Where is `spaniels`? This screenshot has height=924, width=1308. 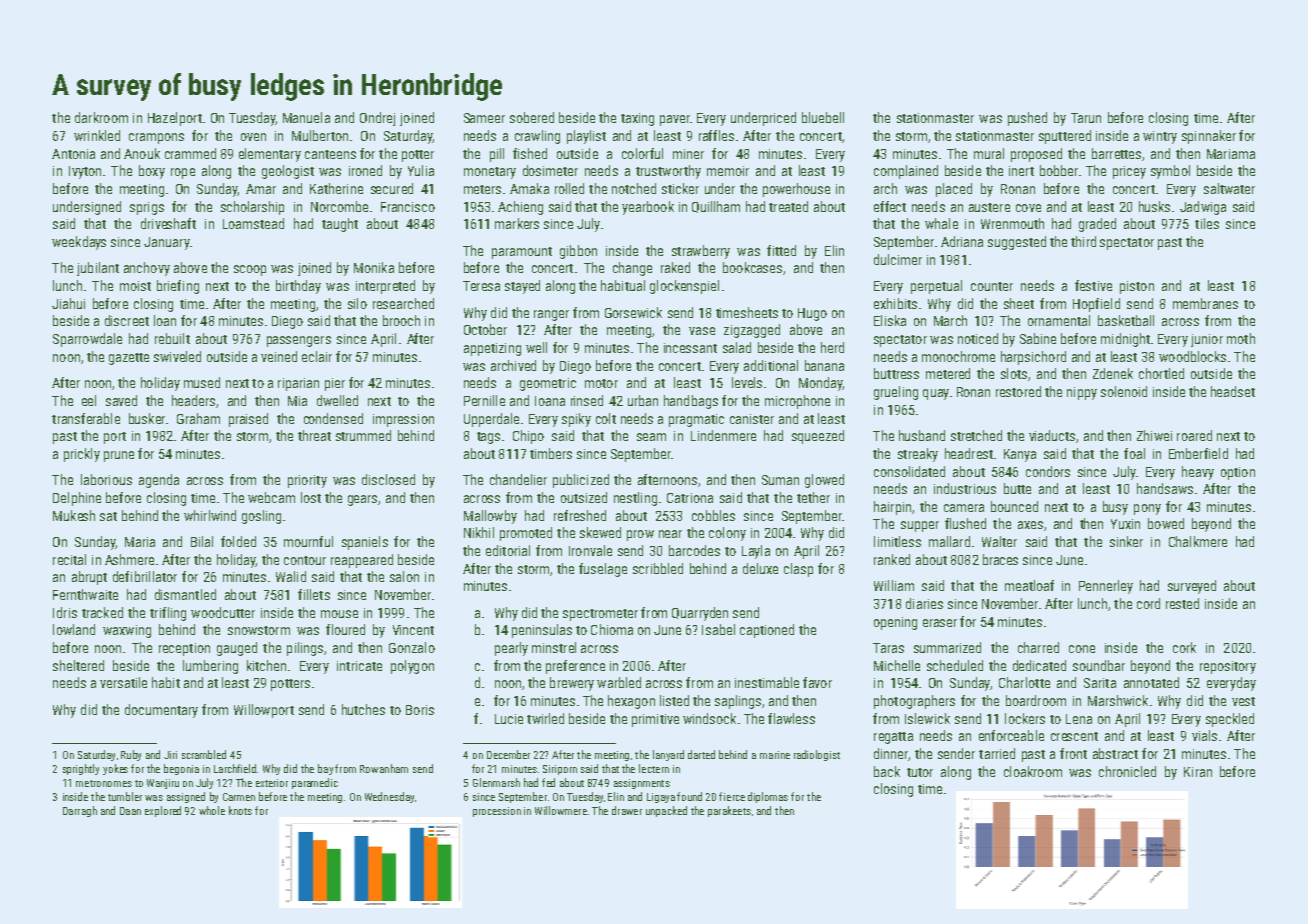 spaniels is located at coordinates (365, 543).
